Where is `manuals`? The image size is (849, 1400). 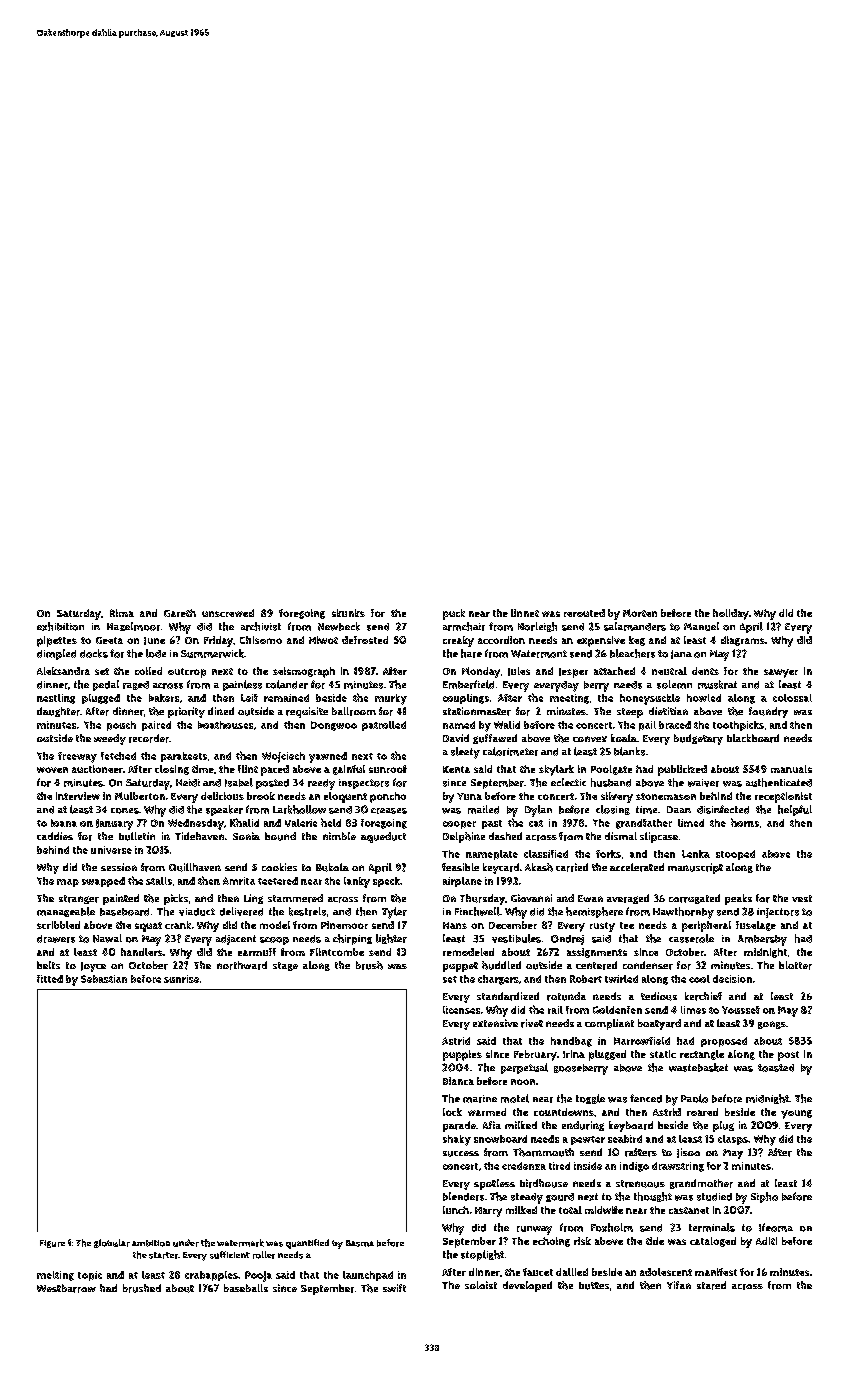
manuals is located at coordinates (791, 769).
